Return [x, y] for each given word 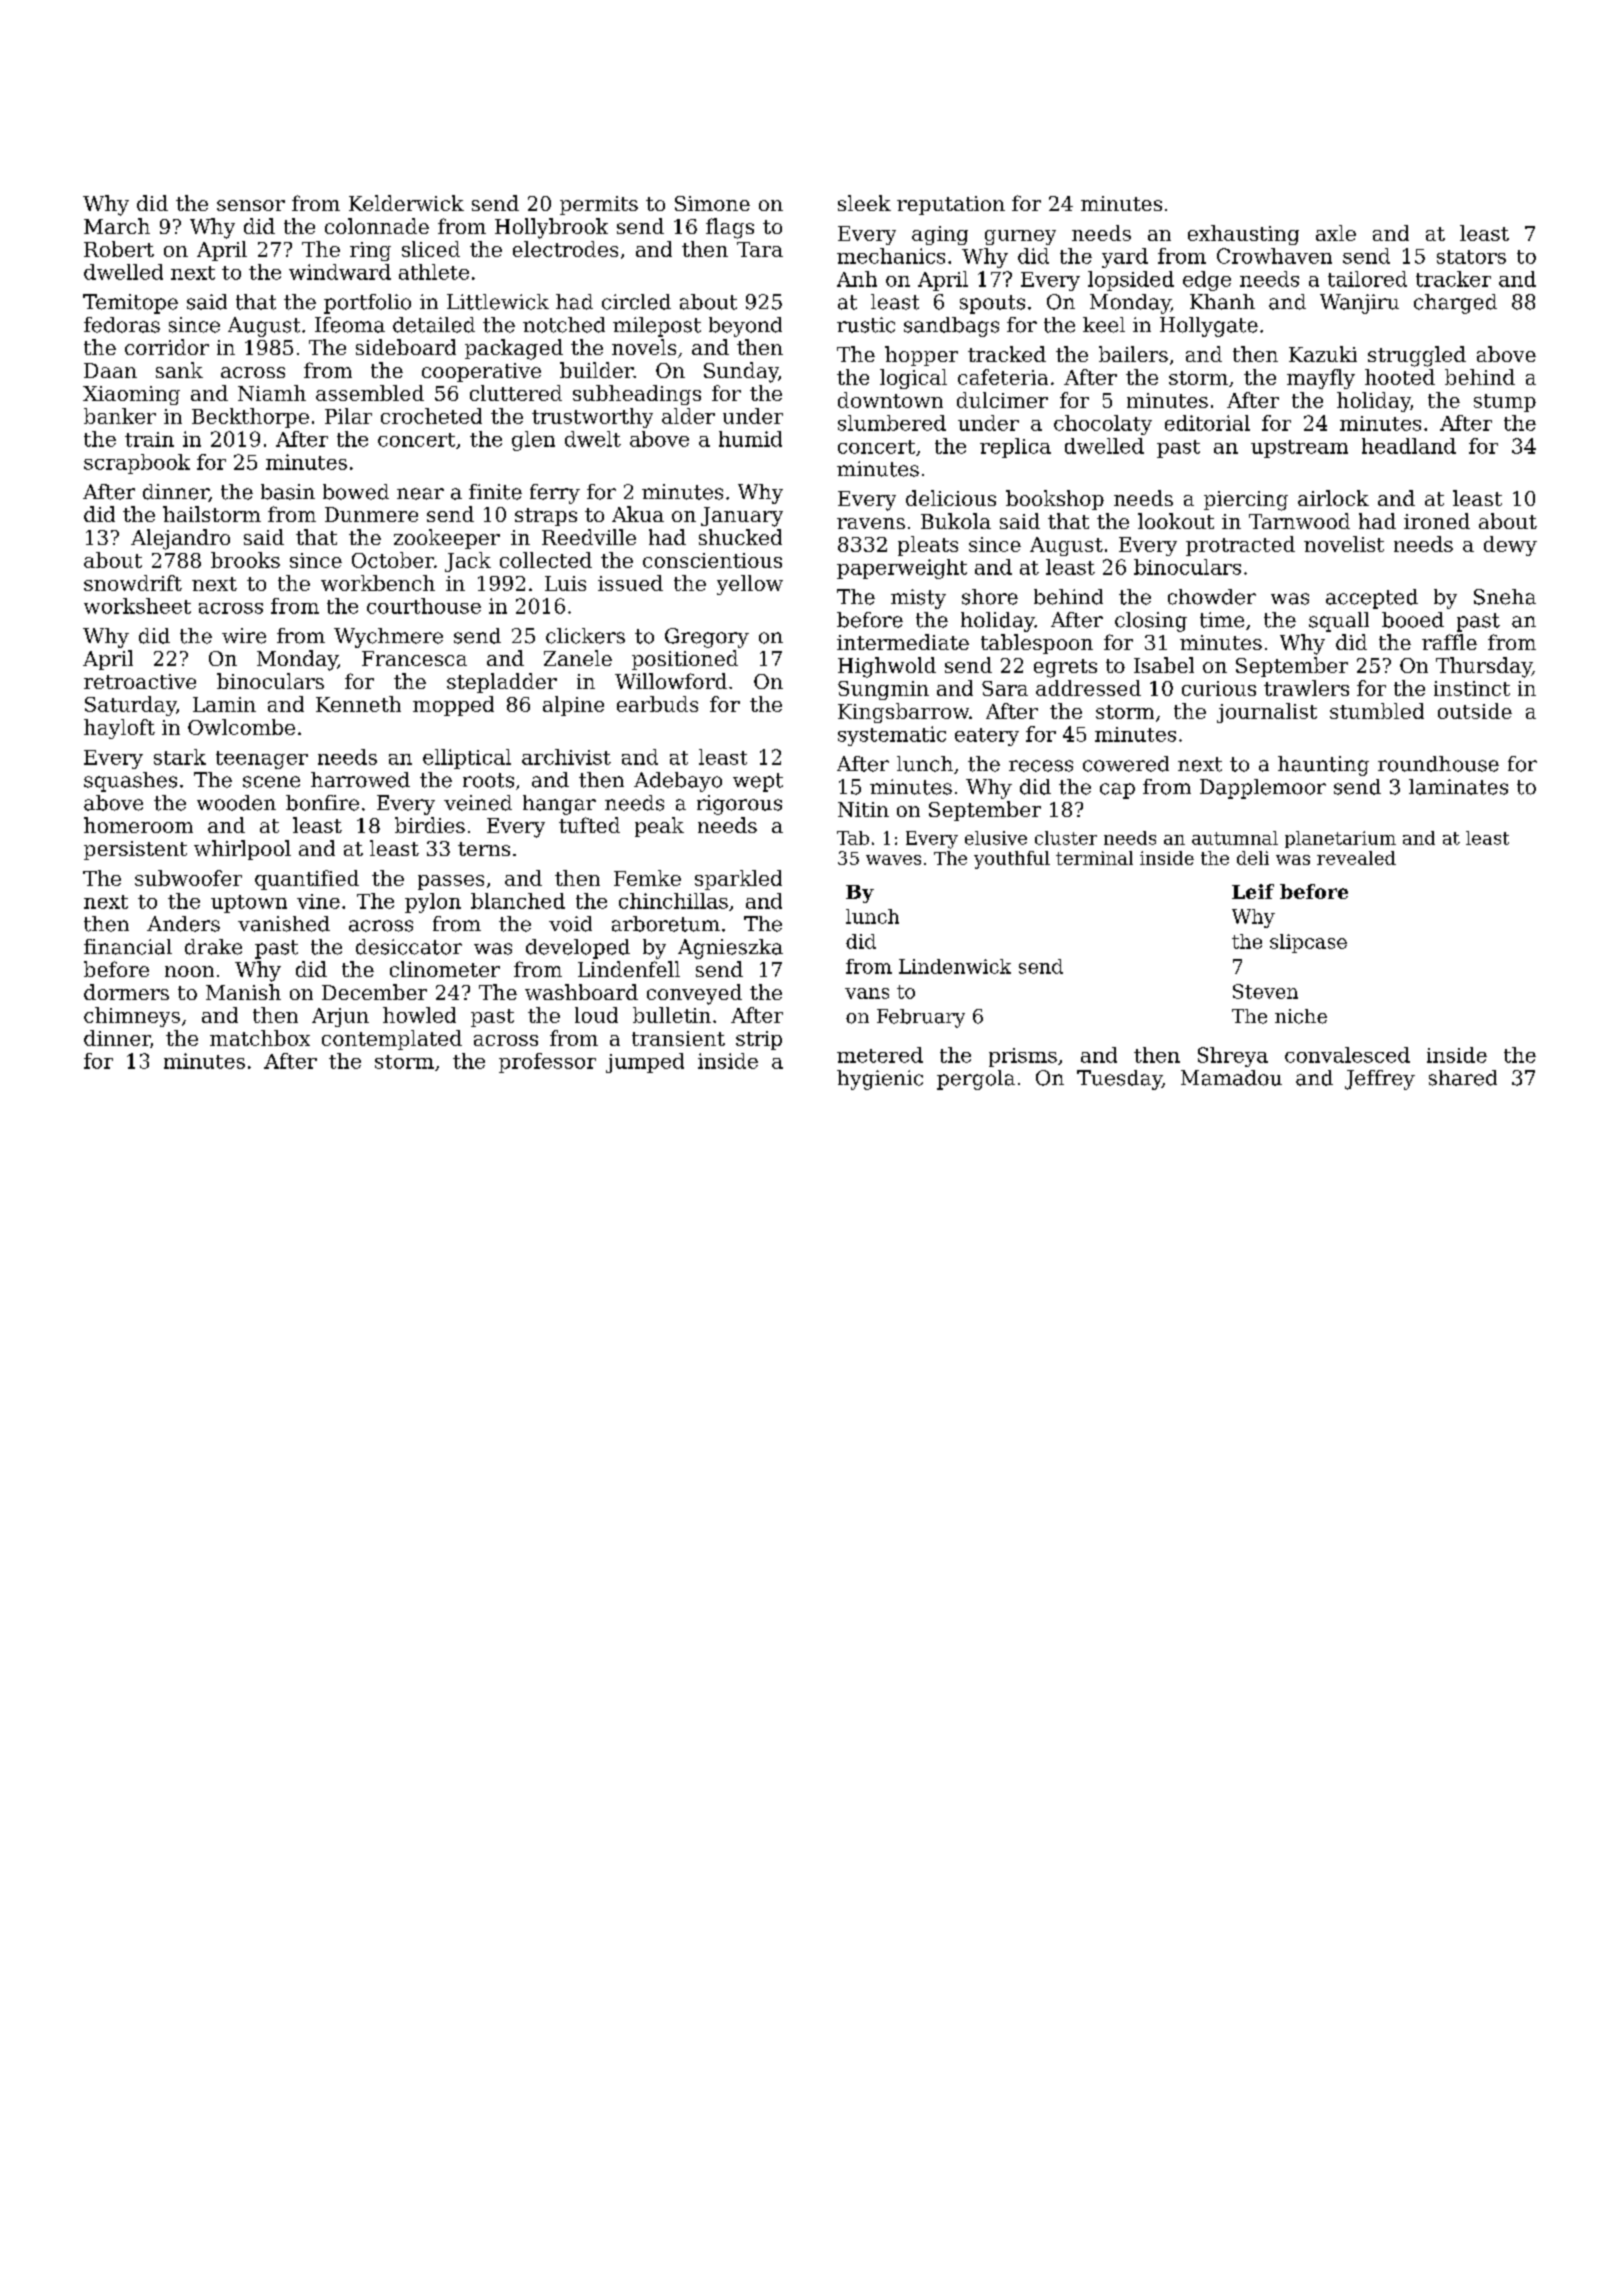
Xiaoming [131, 395]
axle [1336, 233]
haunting [1323, 766]
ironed [1437, 521]
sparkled [738, 880]
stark [180, 757]
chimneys [132, 1017]
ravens [871, 523]
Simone [712, 203]
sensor [251, 205]
